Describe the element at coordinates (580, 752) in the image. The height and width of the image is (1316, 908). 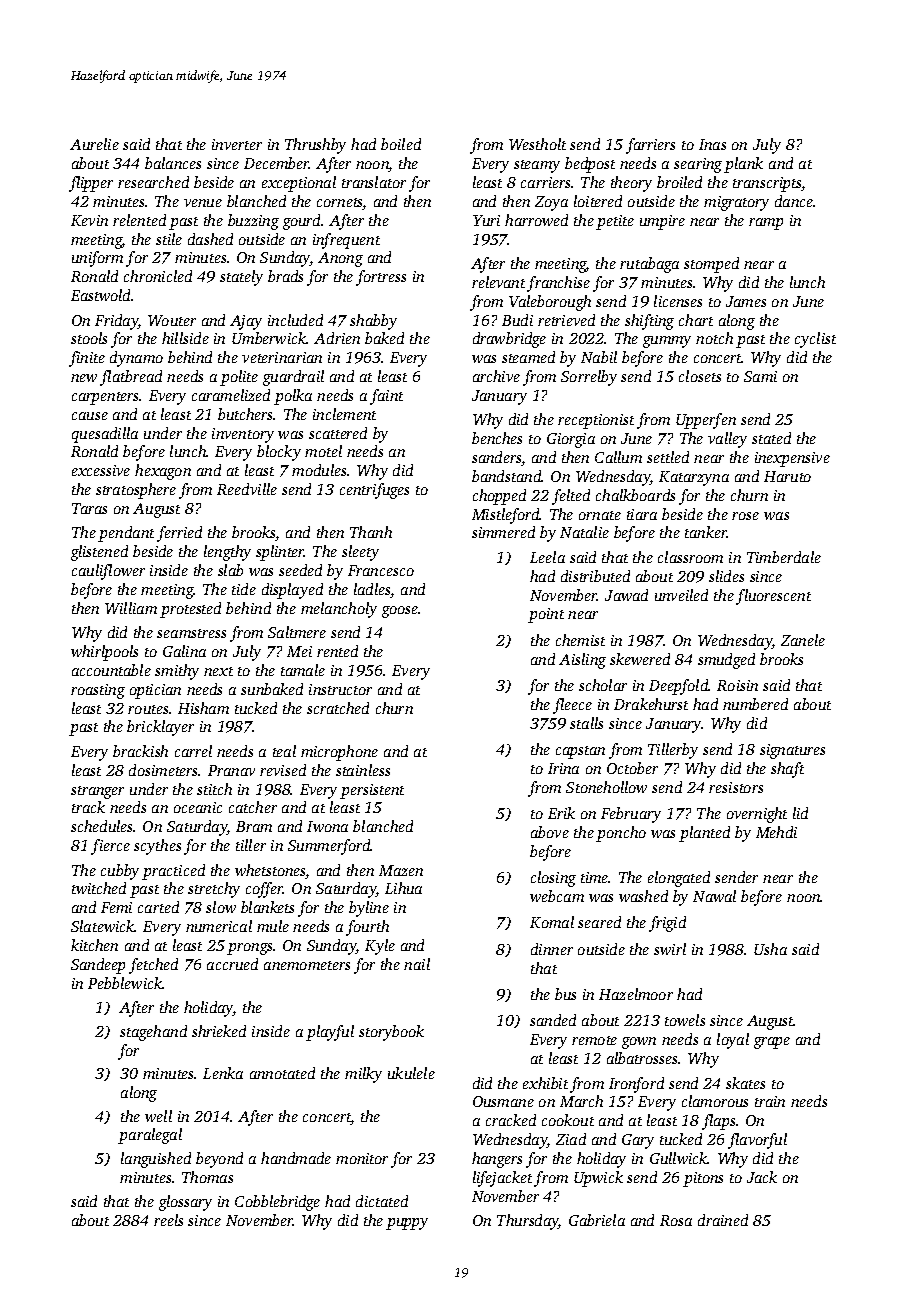
I see `capstan` at that location.
